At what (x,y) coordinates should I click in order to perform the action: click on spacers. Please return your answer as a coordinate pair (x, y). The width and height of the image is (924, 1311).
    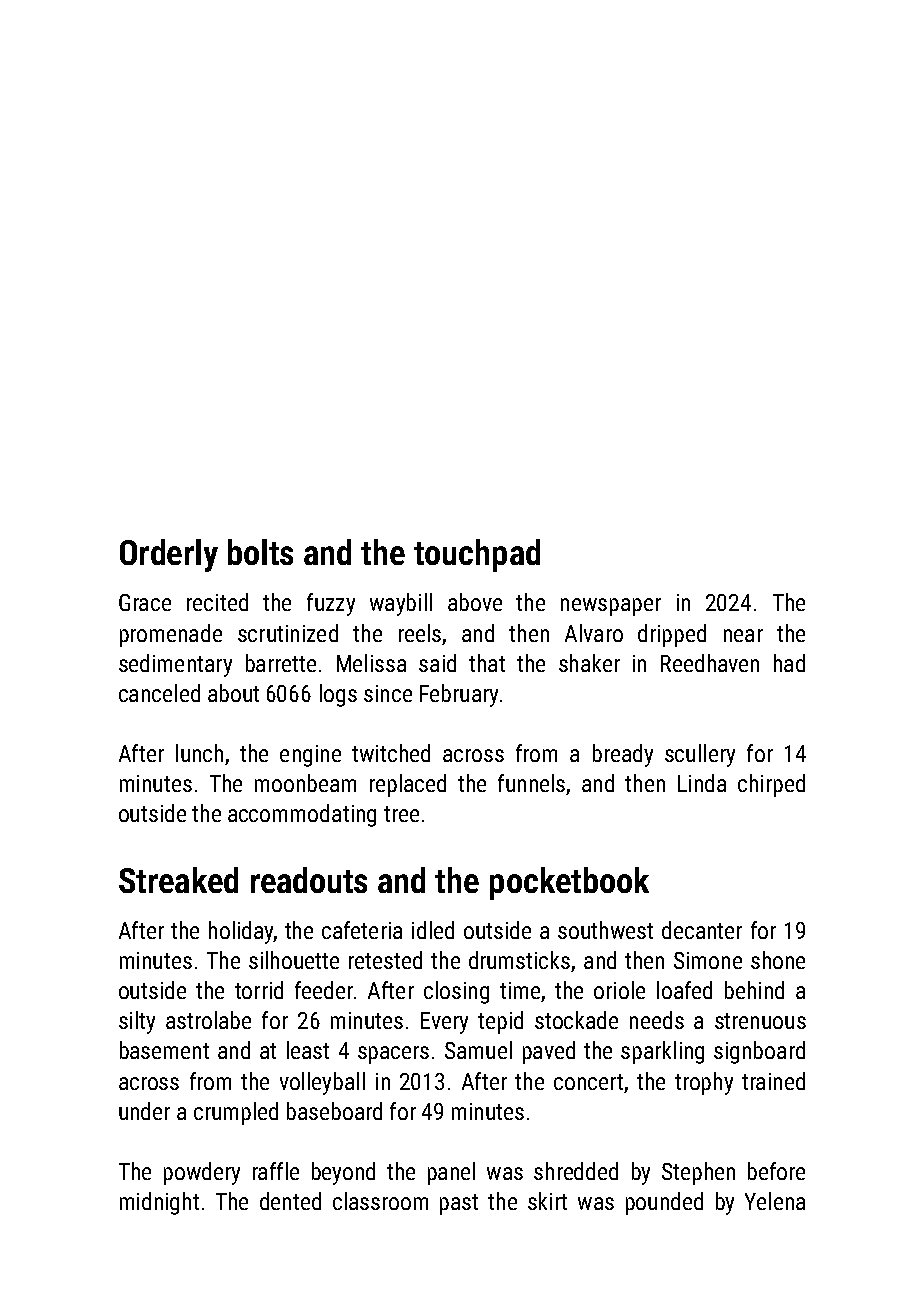
    Looking at the image, I should click on (393, 1055).
